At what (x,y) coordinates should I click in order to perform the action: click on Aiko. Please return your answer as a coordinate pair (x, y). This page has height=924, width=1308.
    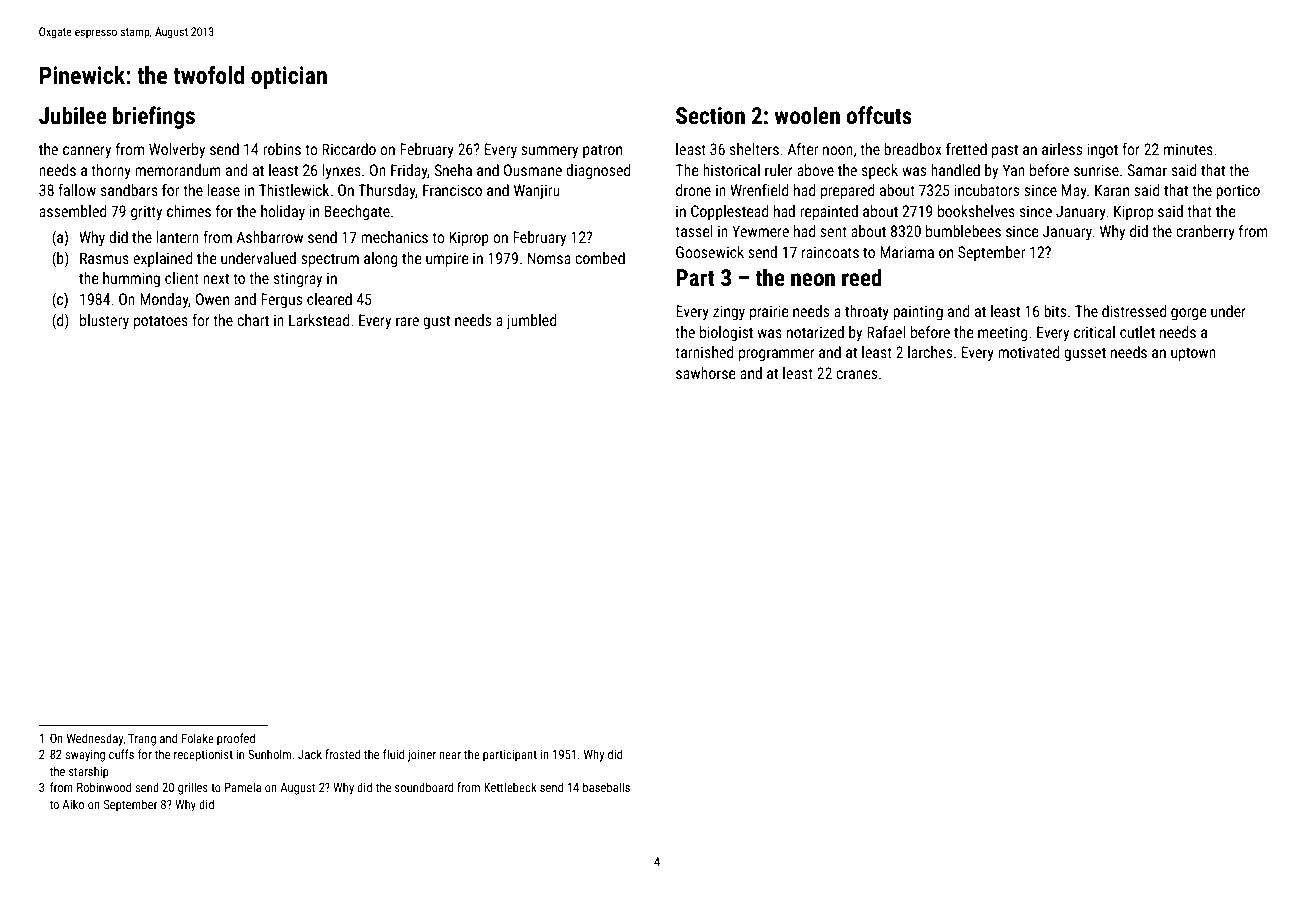
    Looking at the image, I should click on (73, 804).
